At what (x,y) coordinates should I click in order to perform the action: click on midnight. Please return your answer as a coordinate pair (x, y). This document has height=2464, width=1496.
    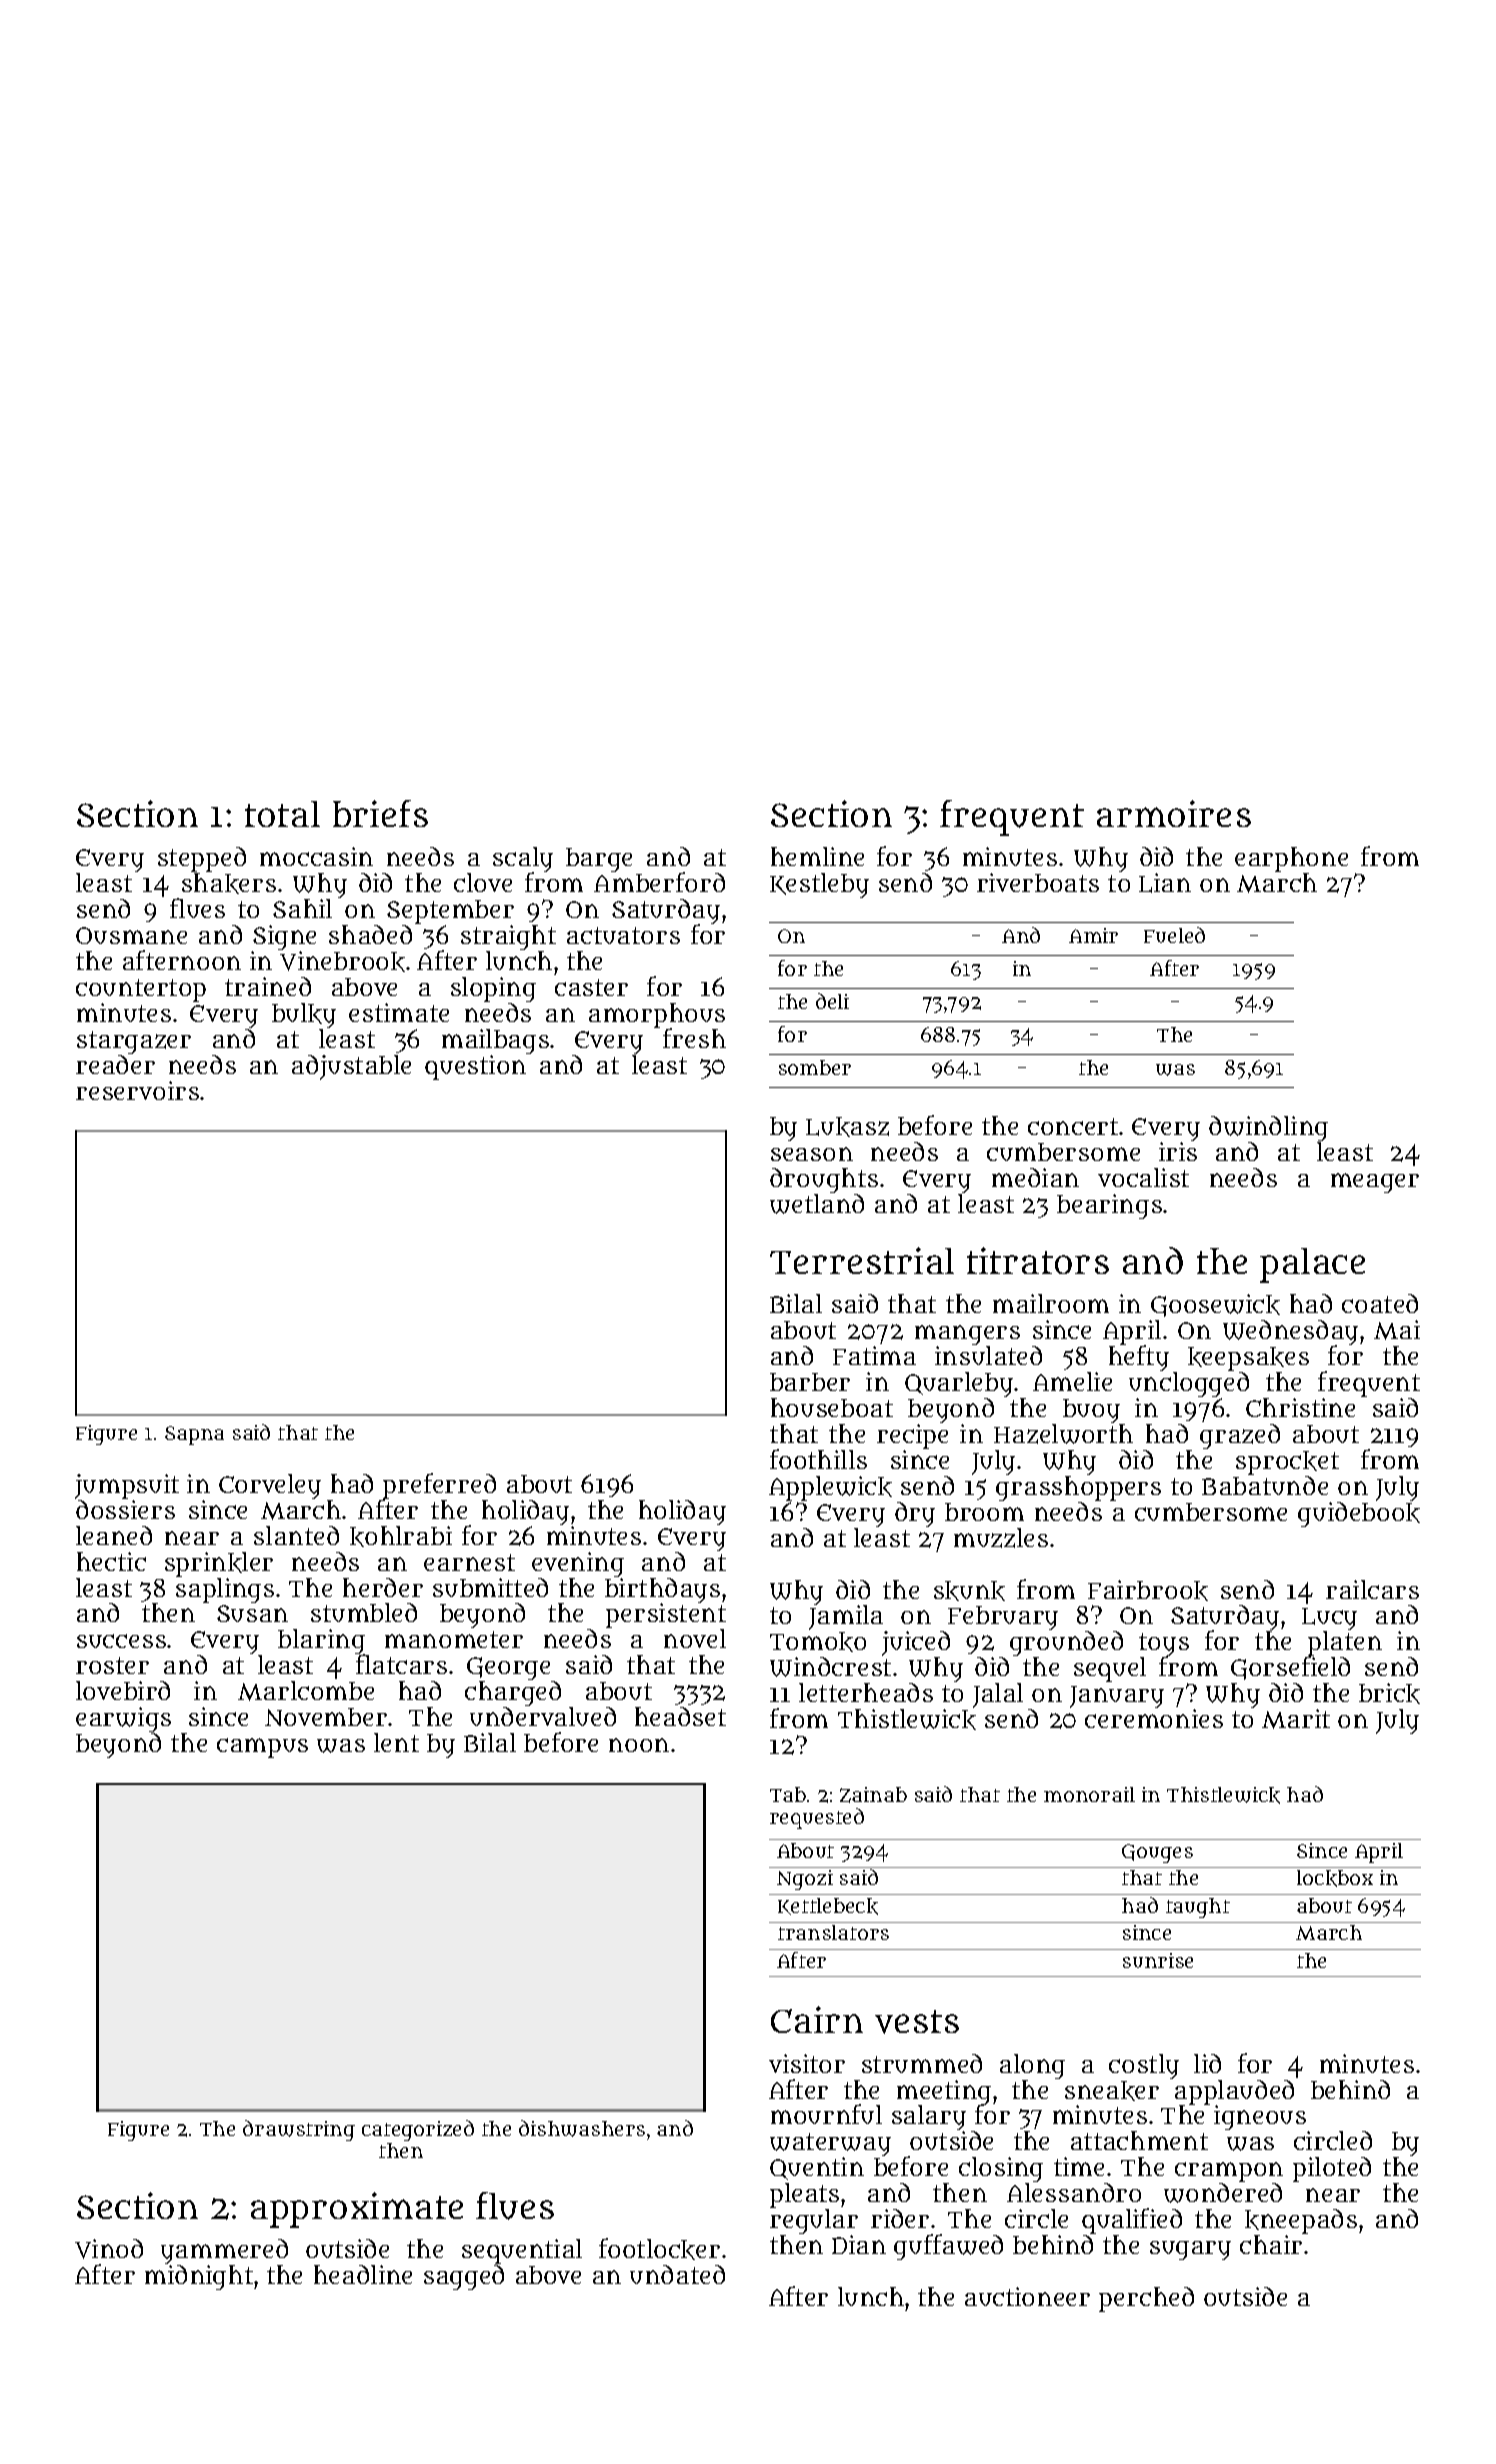
    Looking at the image, I should click on (199, 2277).
